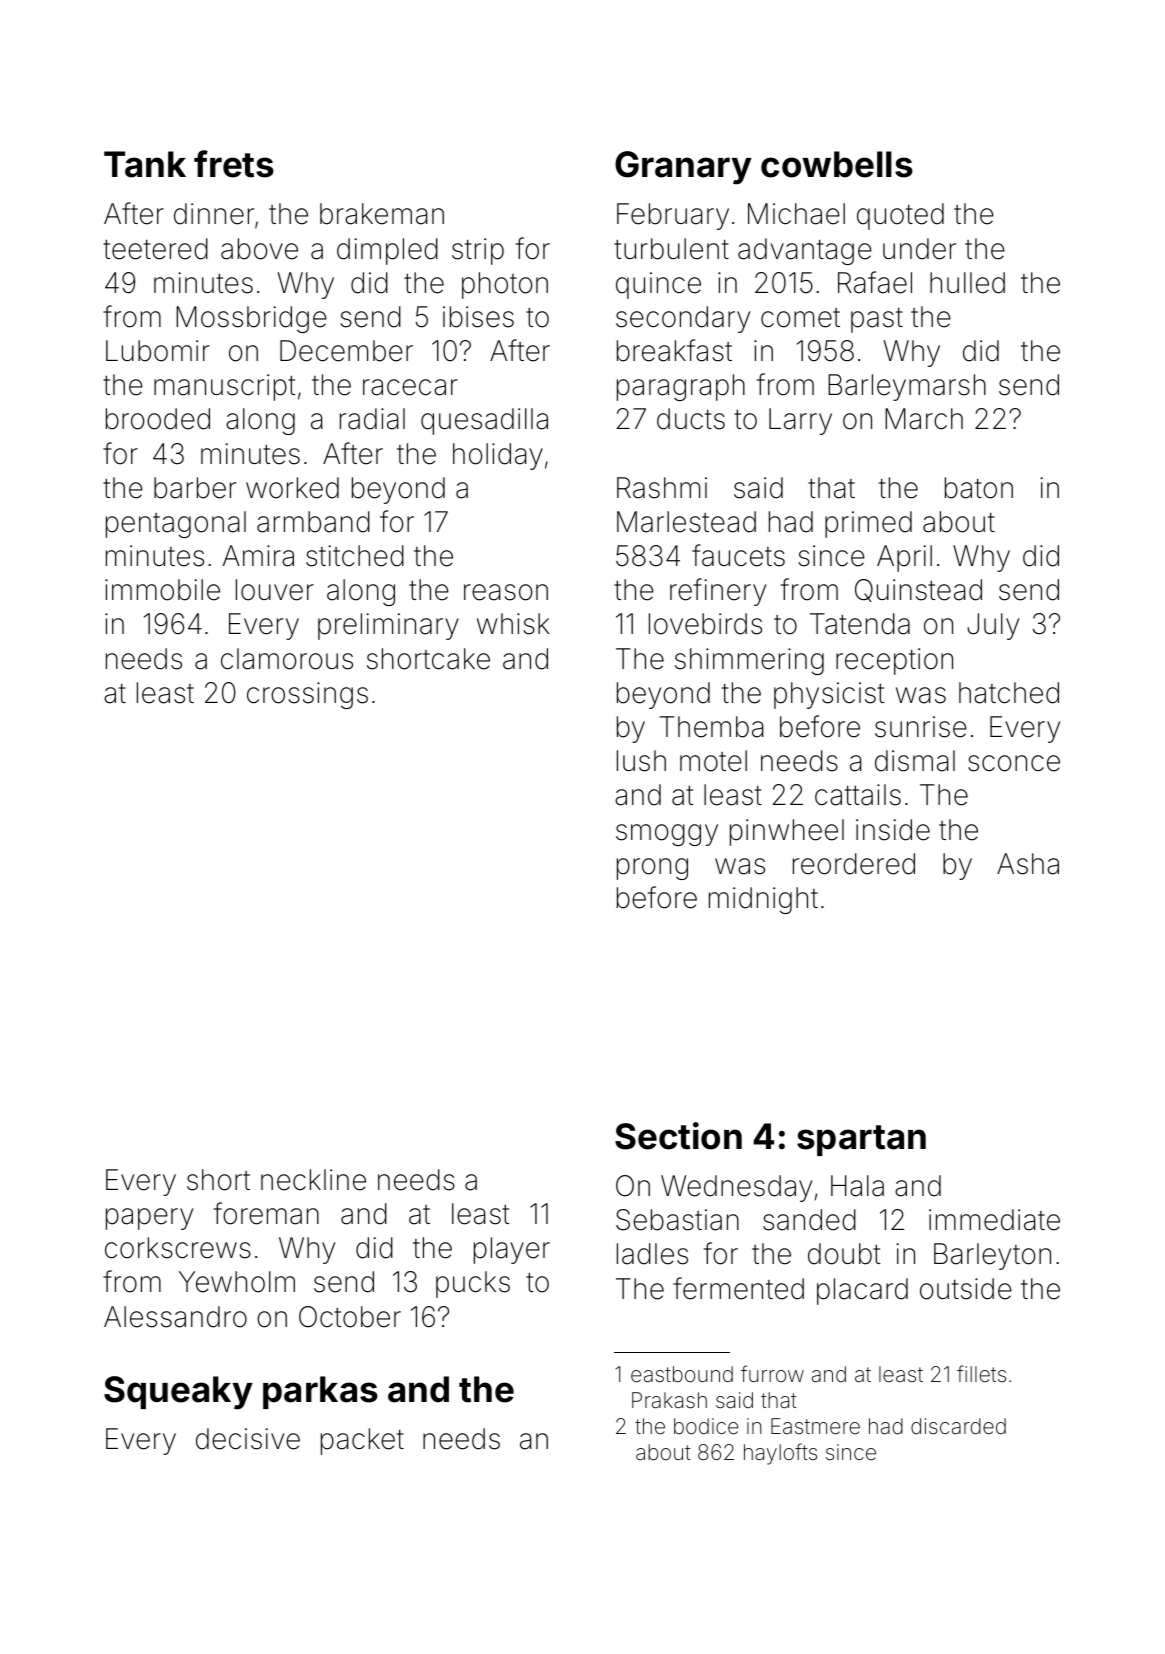 This page has width=1165, height=1654. I want to click on Squeaky, so click(178, 1393).
